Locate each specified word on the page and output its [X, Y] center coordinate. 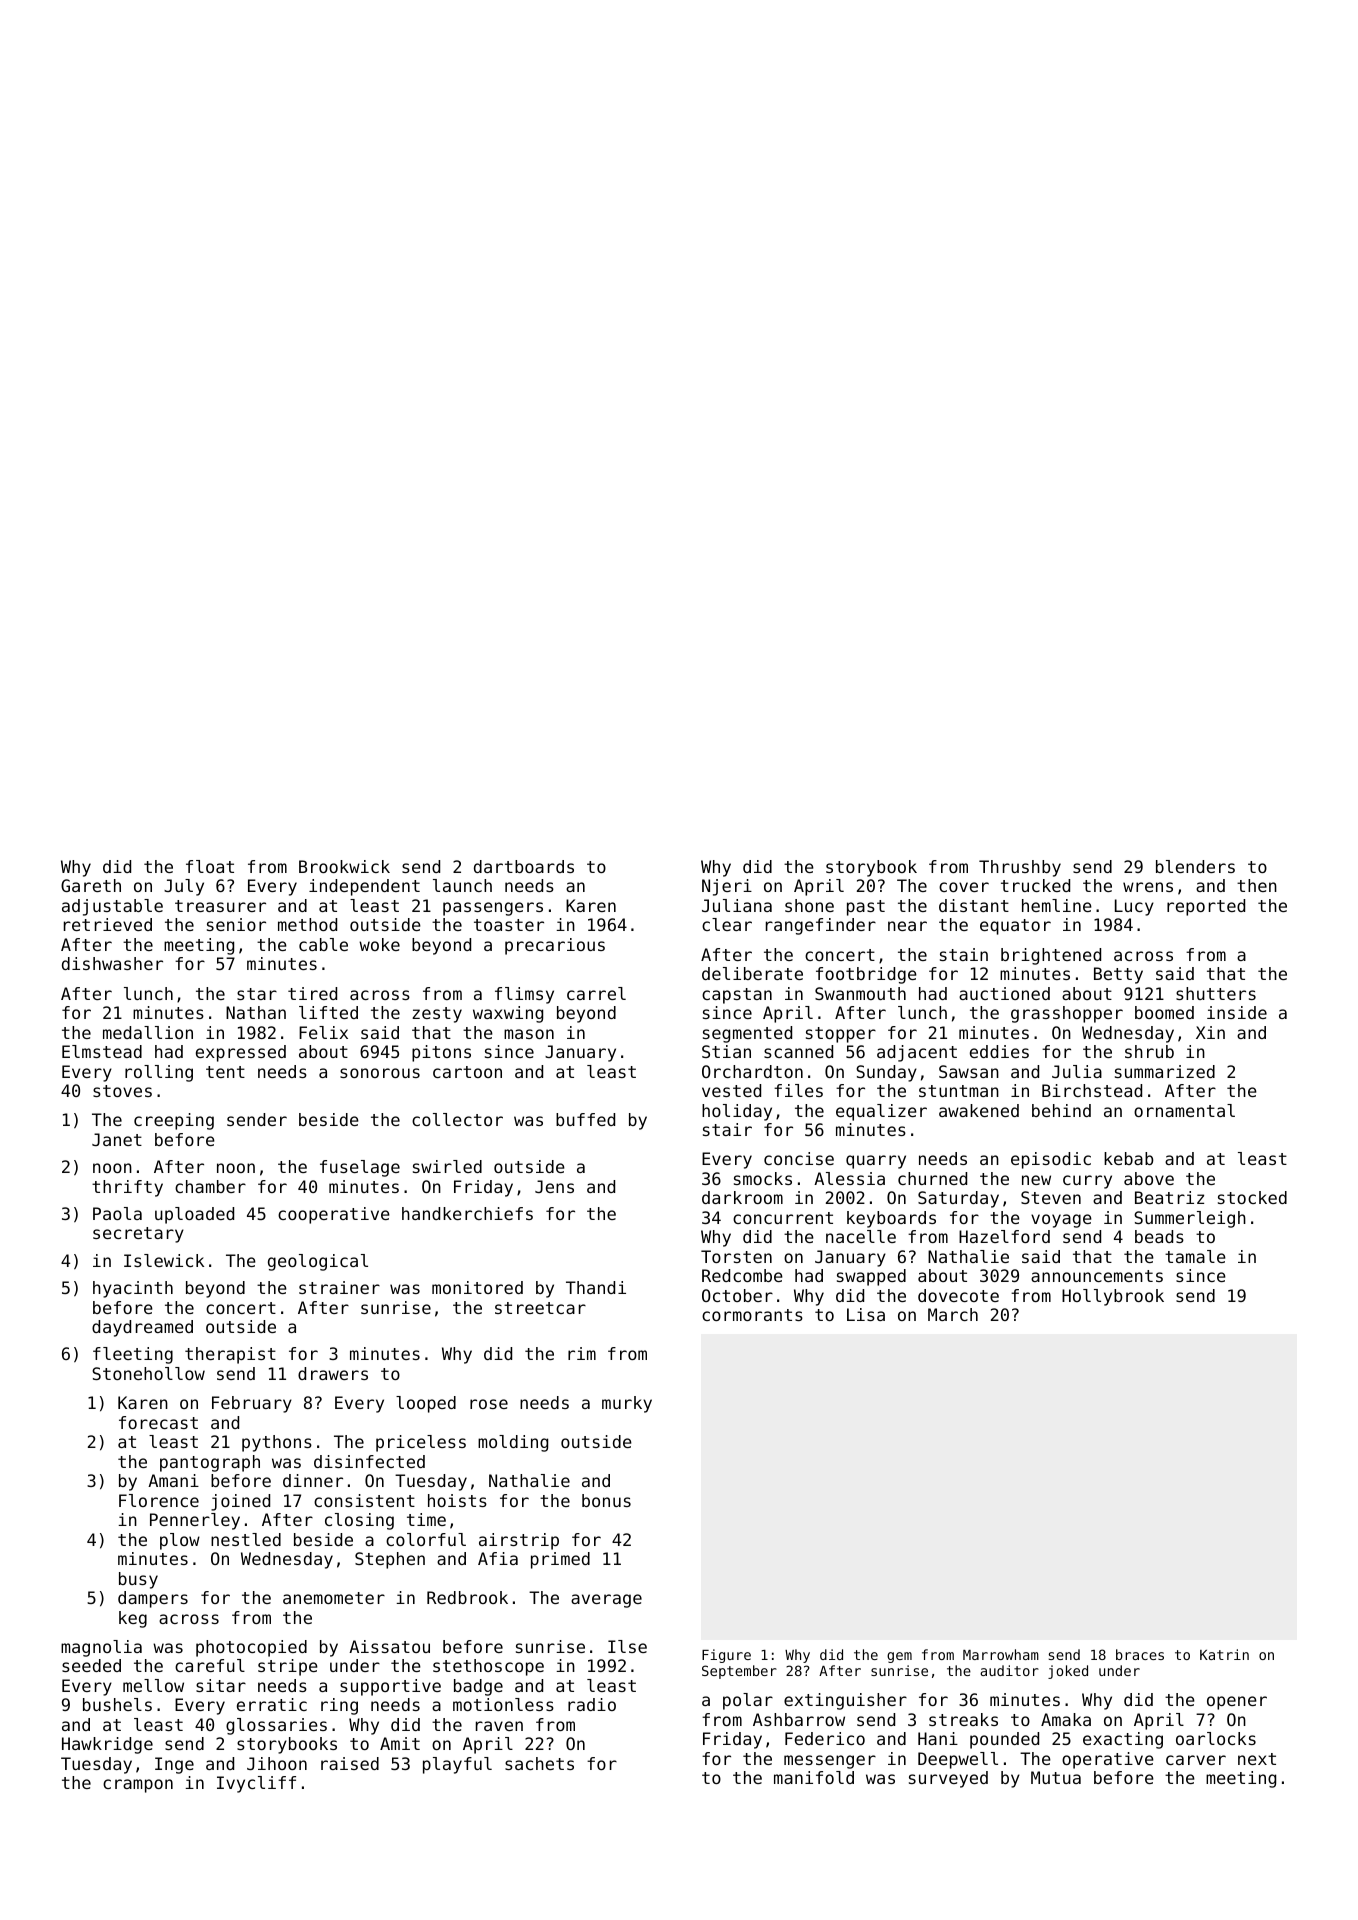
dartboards [524, 866]
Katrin [1224, 1654]
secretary [138, 1235]
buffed [585, 1119]
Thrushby [1020, 868]
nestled [246, 1539]
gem [899, 1657]
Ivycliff [256, 1784]
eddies [999, 1051]
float [210, 866]
